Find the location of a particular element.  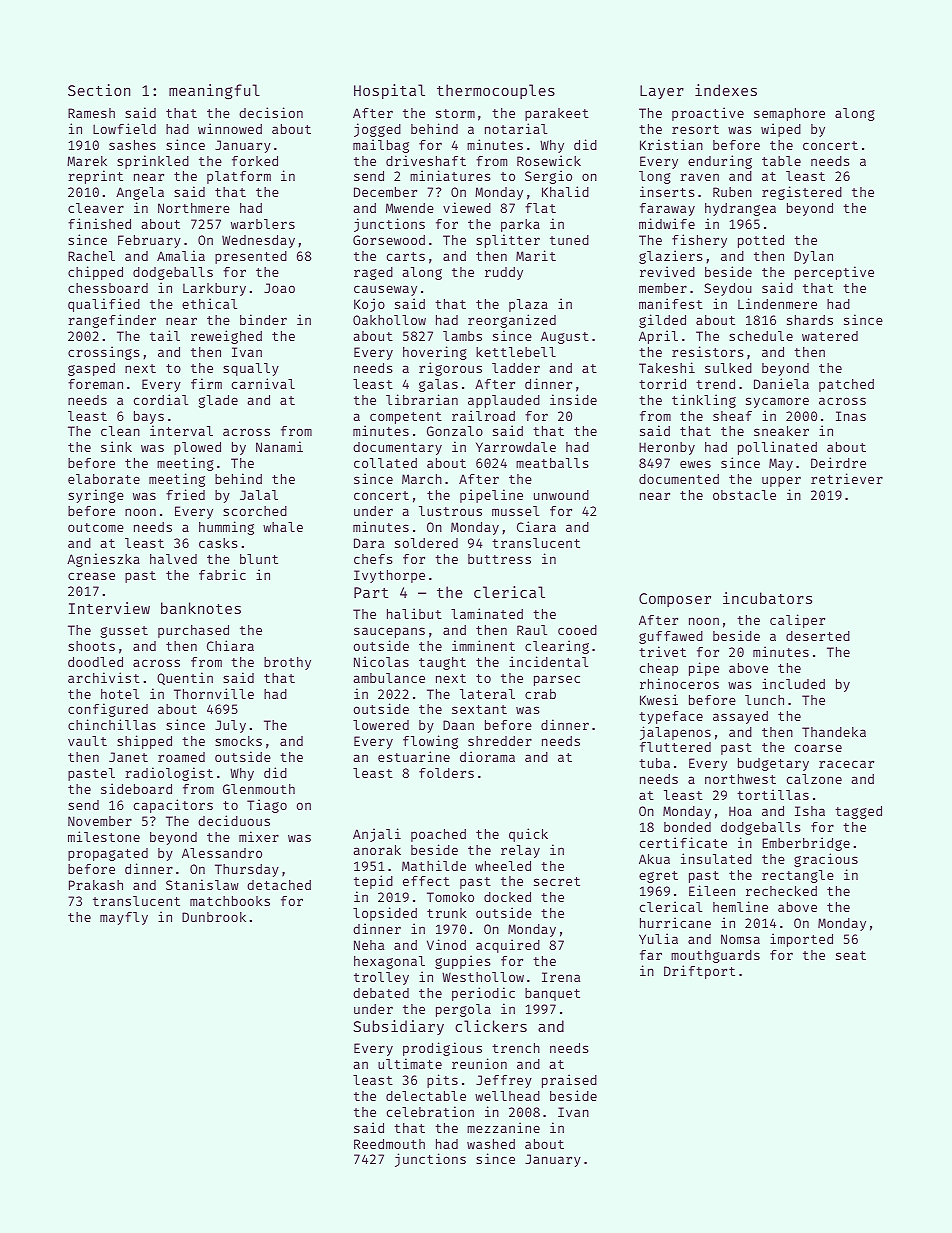

winnowed is located at coordinates (230, 128).
